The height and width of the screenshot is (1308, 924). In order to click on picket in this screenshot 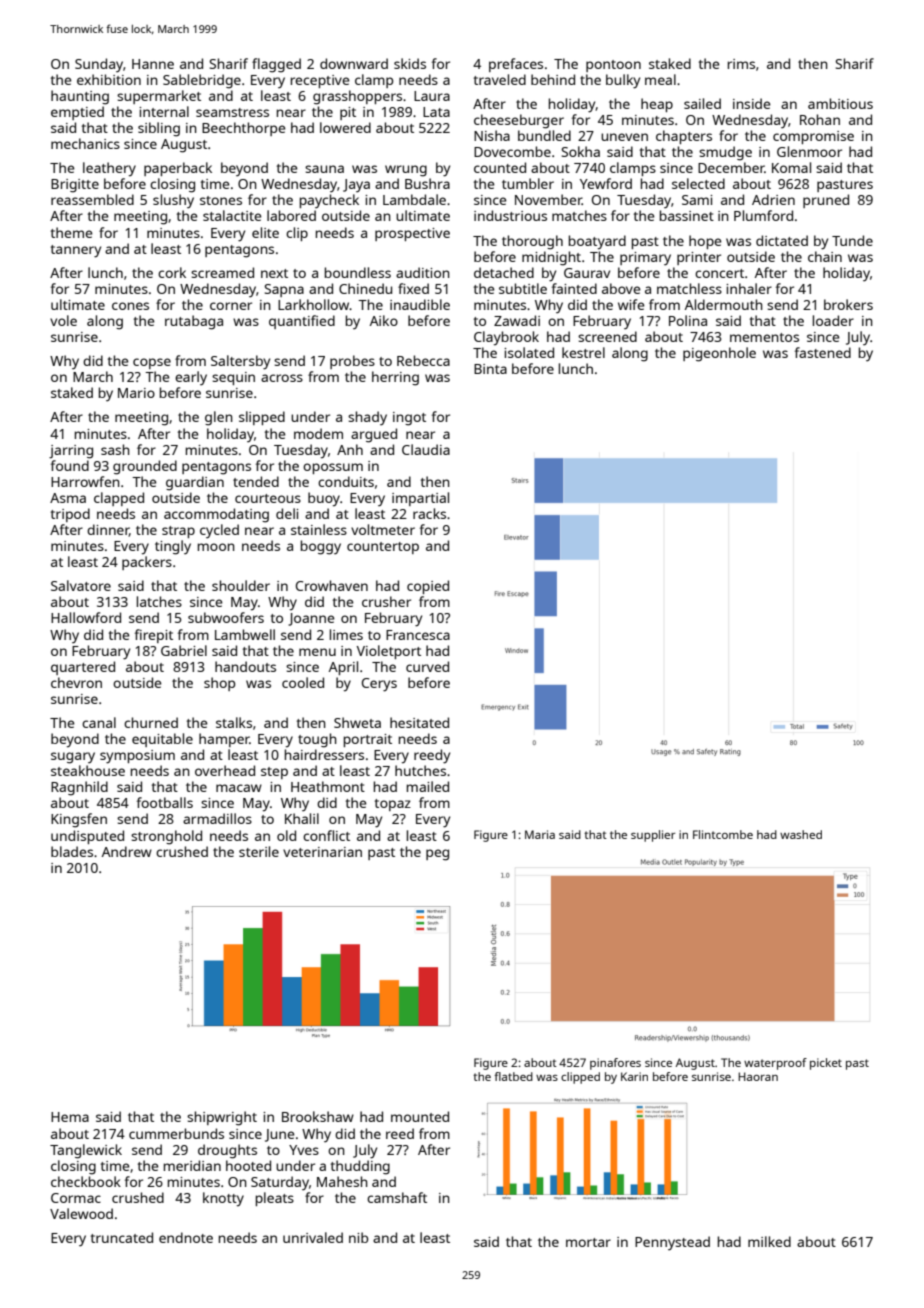, I will do `click(826, 1064)`.
